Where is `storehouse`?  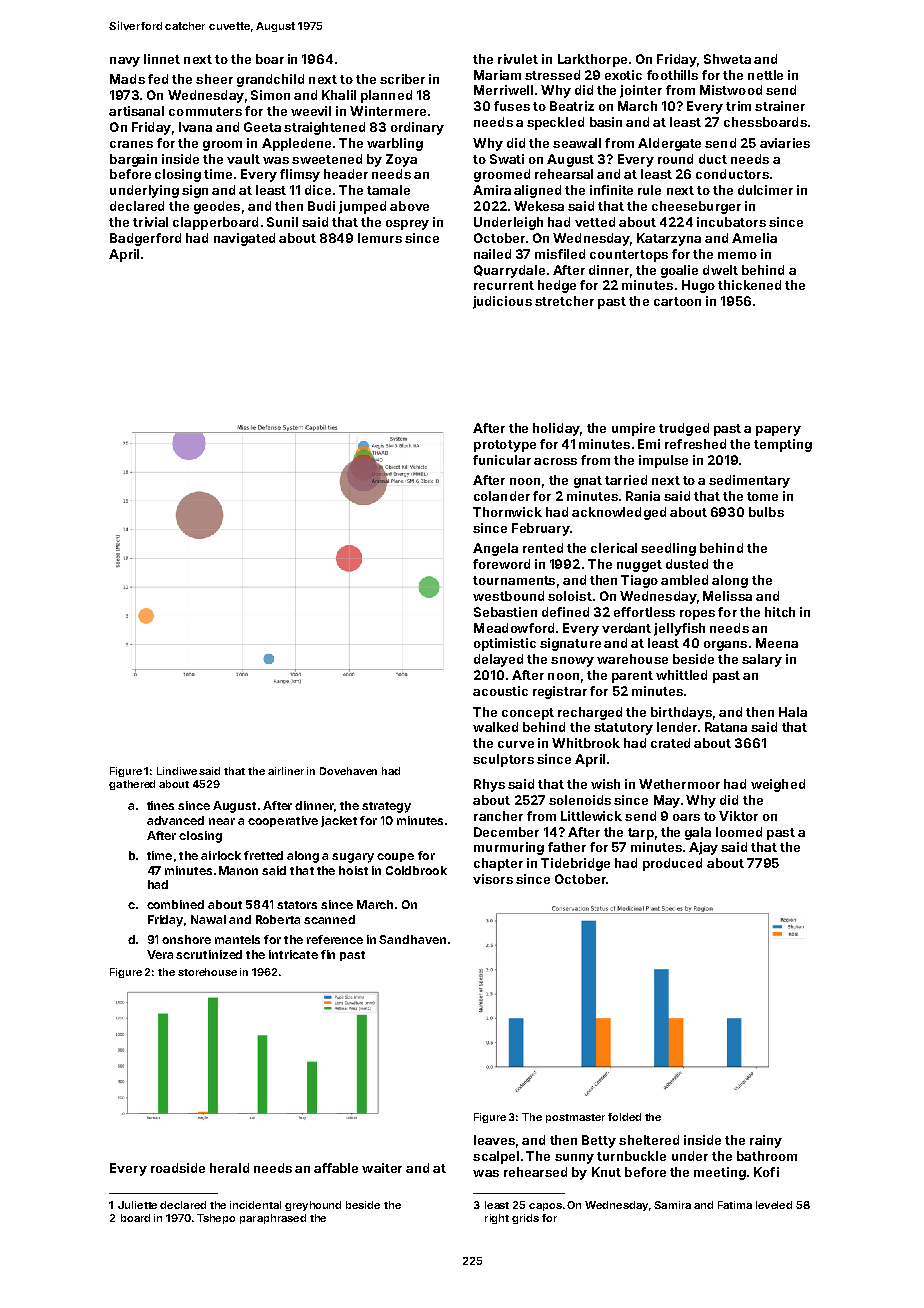 storehouse is located at coordinates (207, 972).
